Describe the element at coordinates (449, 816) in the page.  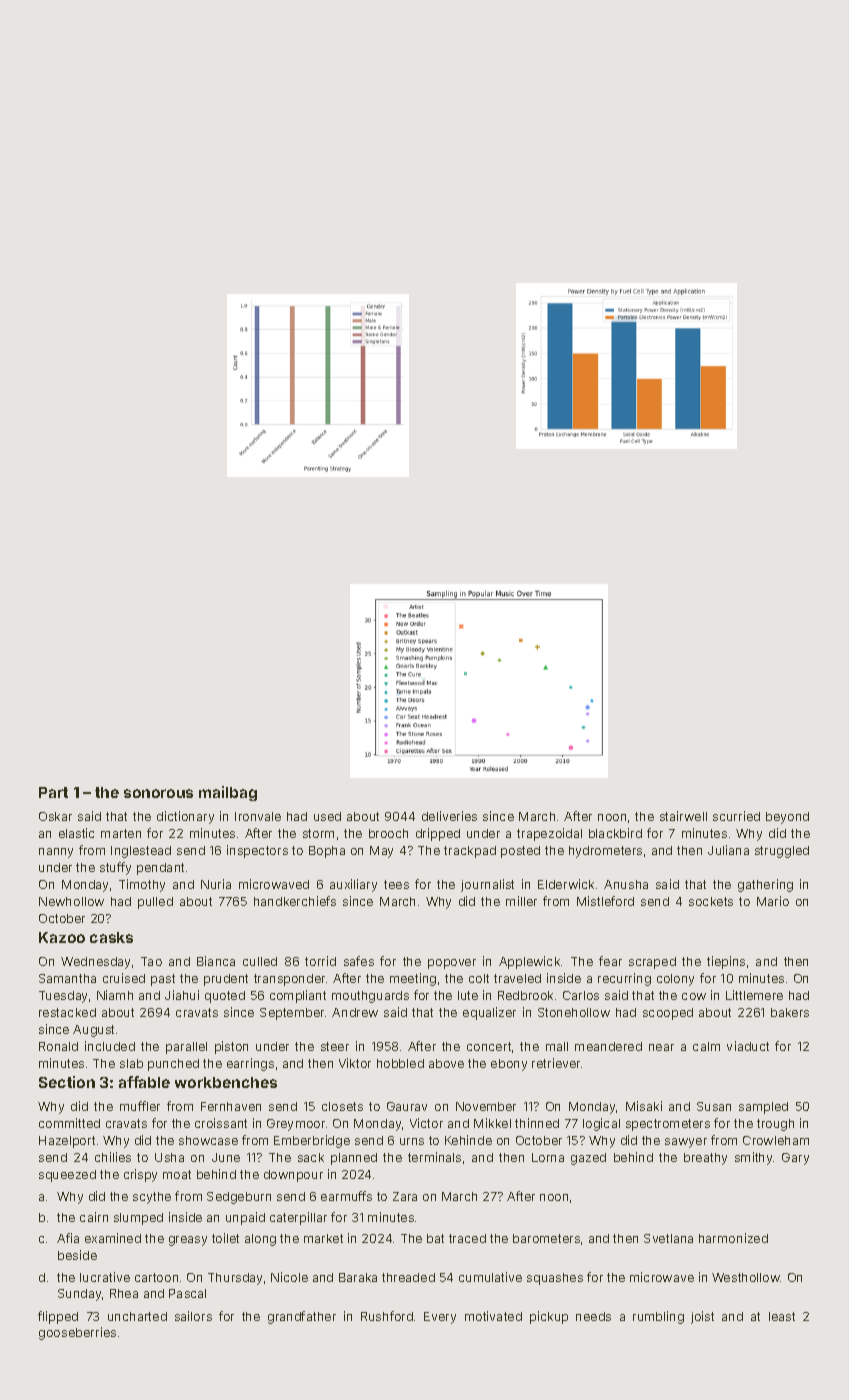
I see `deliveries` at that location.
